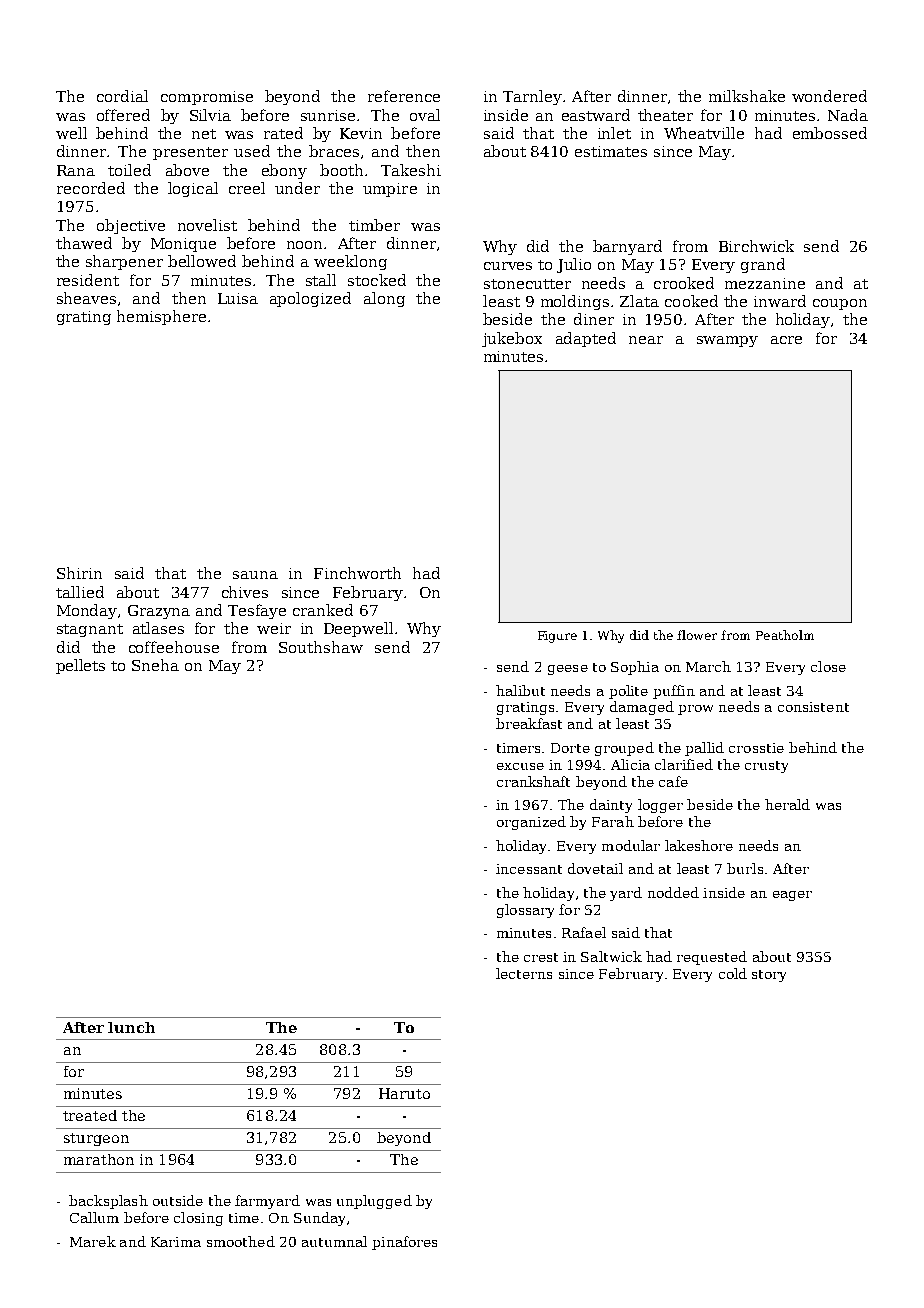 This image has width=924, height=1308. Describe the element at coordinates (520, 766) in the image. I see `excuse` at that location.
